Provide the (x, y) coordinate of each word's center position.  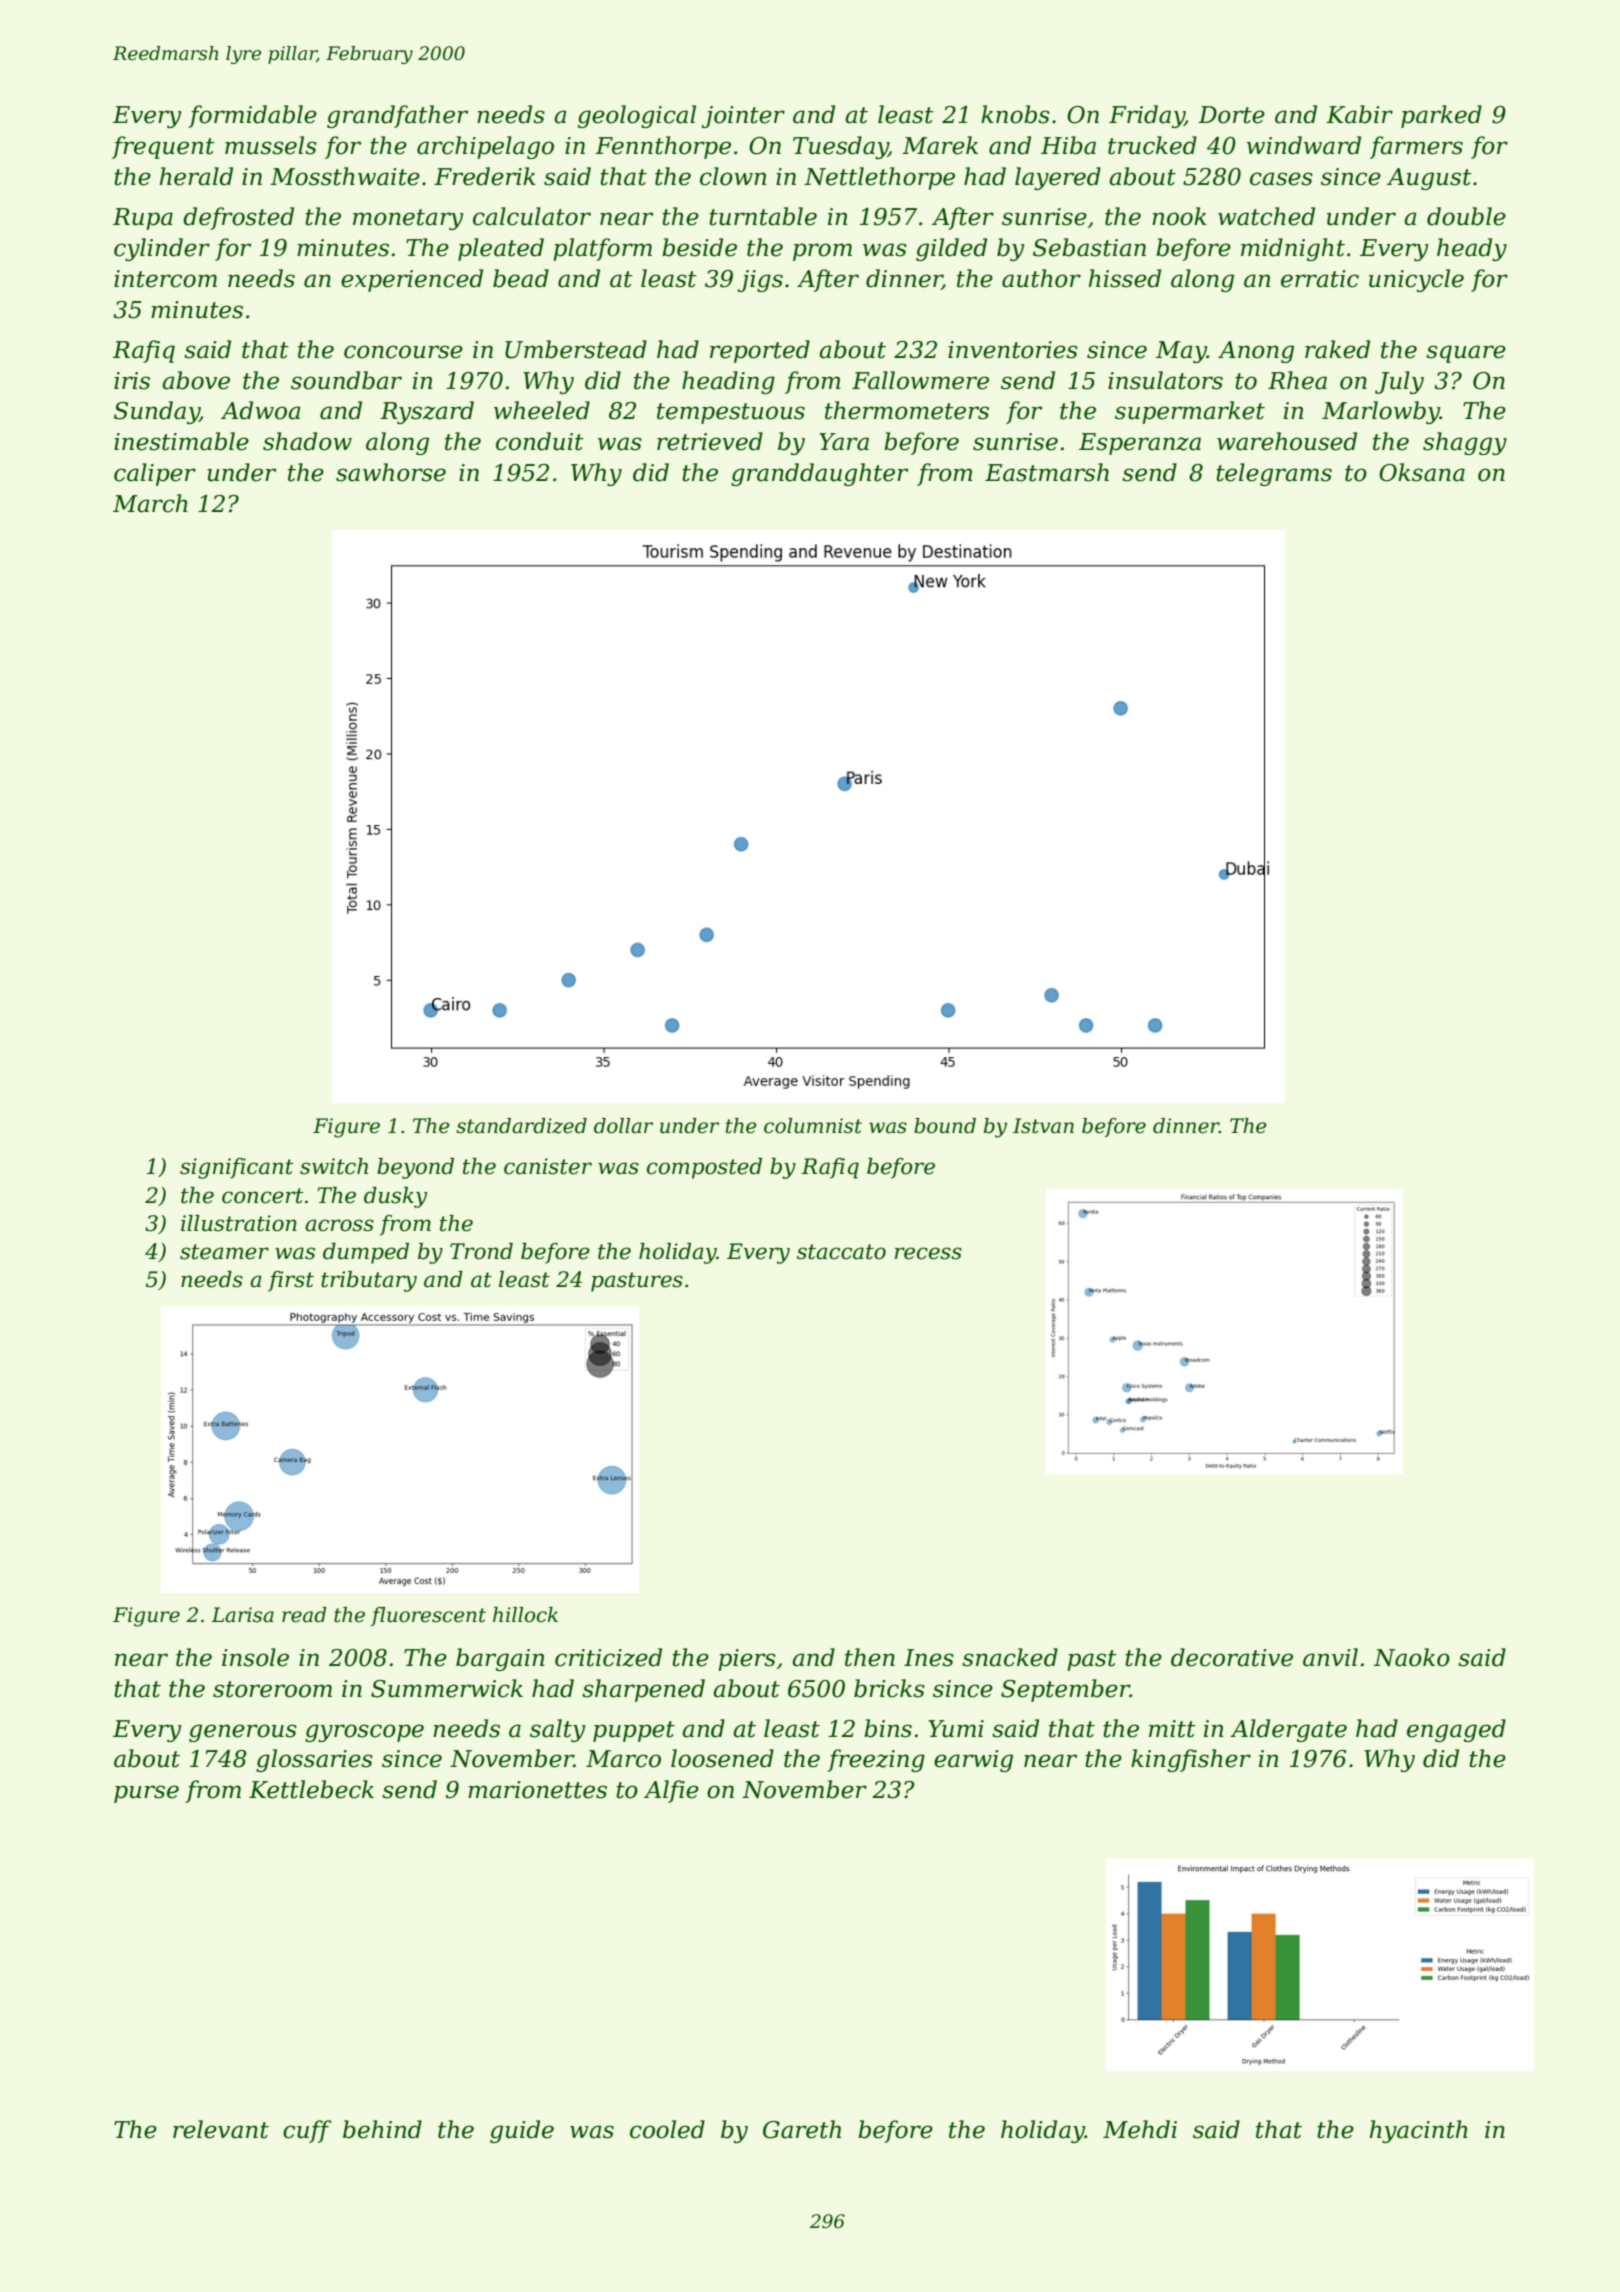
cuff (307, 2131)
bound (945, 1126)
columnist (813, 1126)
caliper (155, 474)
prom (822, 252)
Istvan (1043, 1126)
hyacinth (1419, 2131)
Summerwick (447, 1688)
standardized (521, 1126)
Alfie (671, 1791)
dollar (623, 1126)
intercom (165, 279)
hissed (1125, 278)
